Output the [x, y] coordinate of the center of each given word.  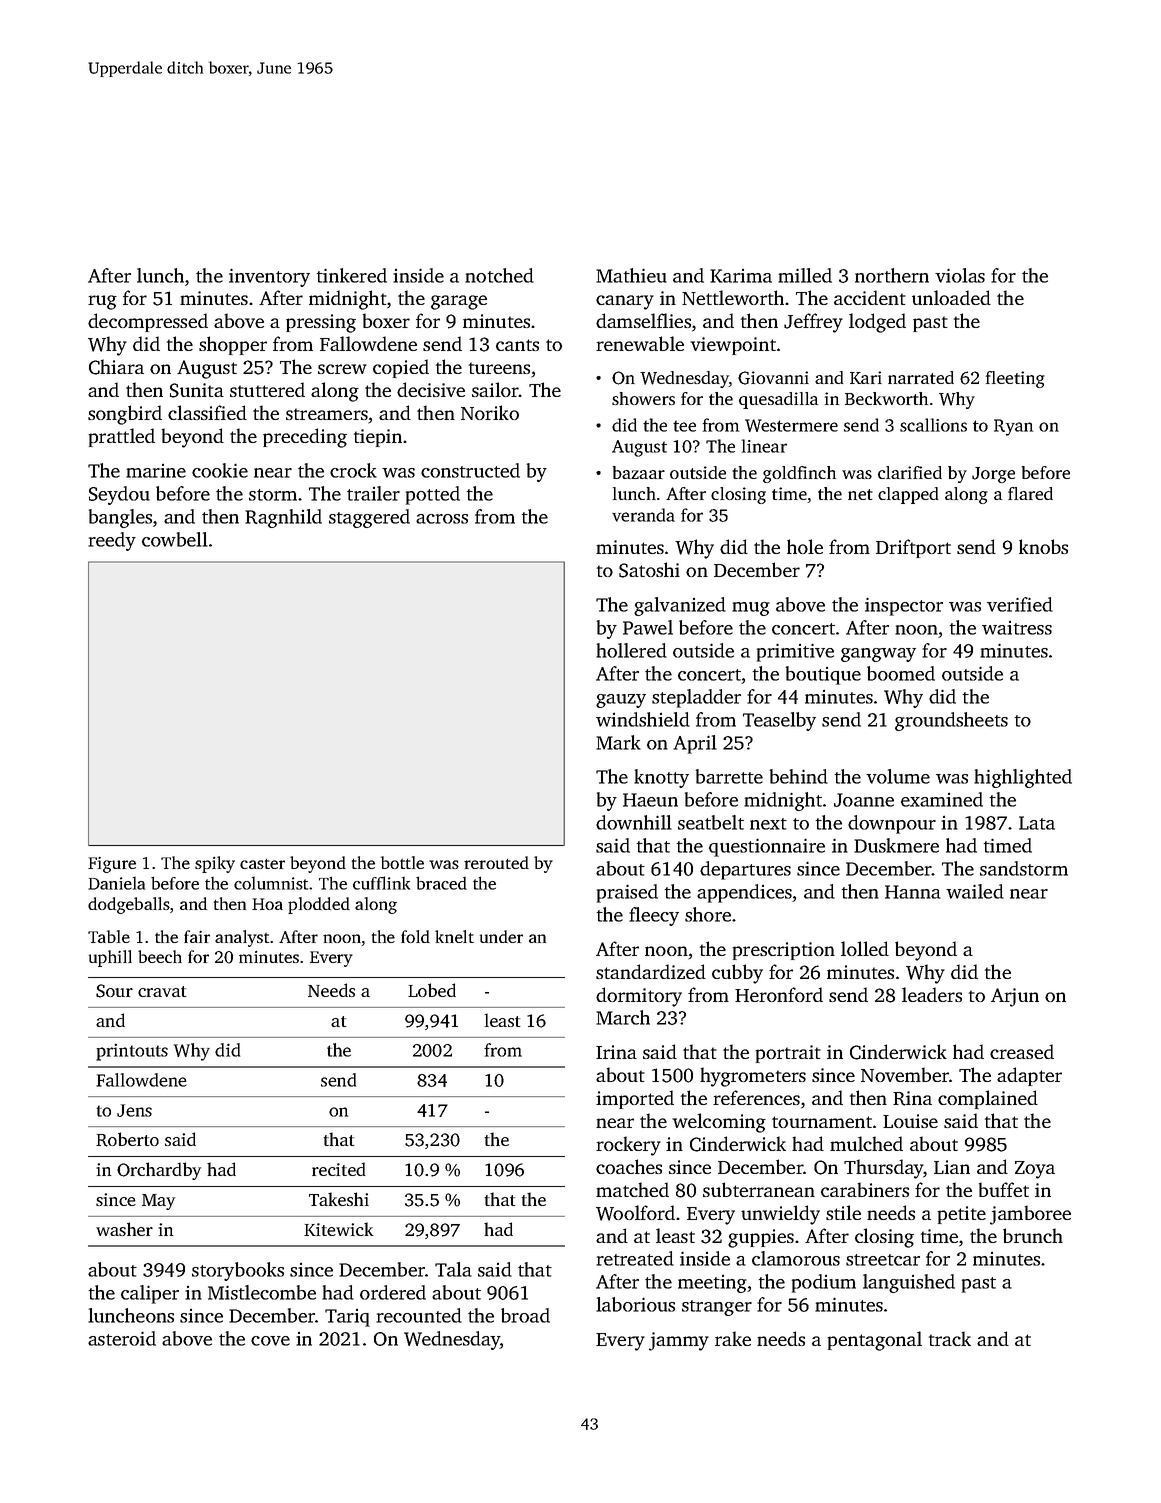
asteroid [122, 1338]
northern [892, 275]
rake [733, 1338]
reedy [112, 541]
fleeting [1015, 379]
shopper [233, 345]
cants [517, 345]
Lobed [432, 990]
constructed [470, 470]
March [623, 1017]
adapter [1029, 1076]
